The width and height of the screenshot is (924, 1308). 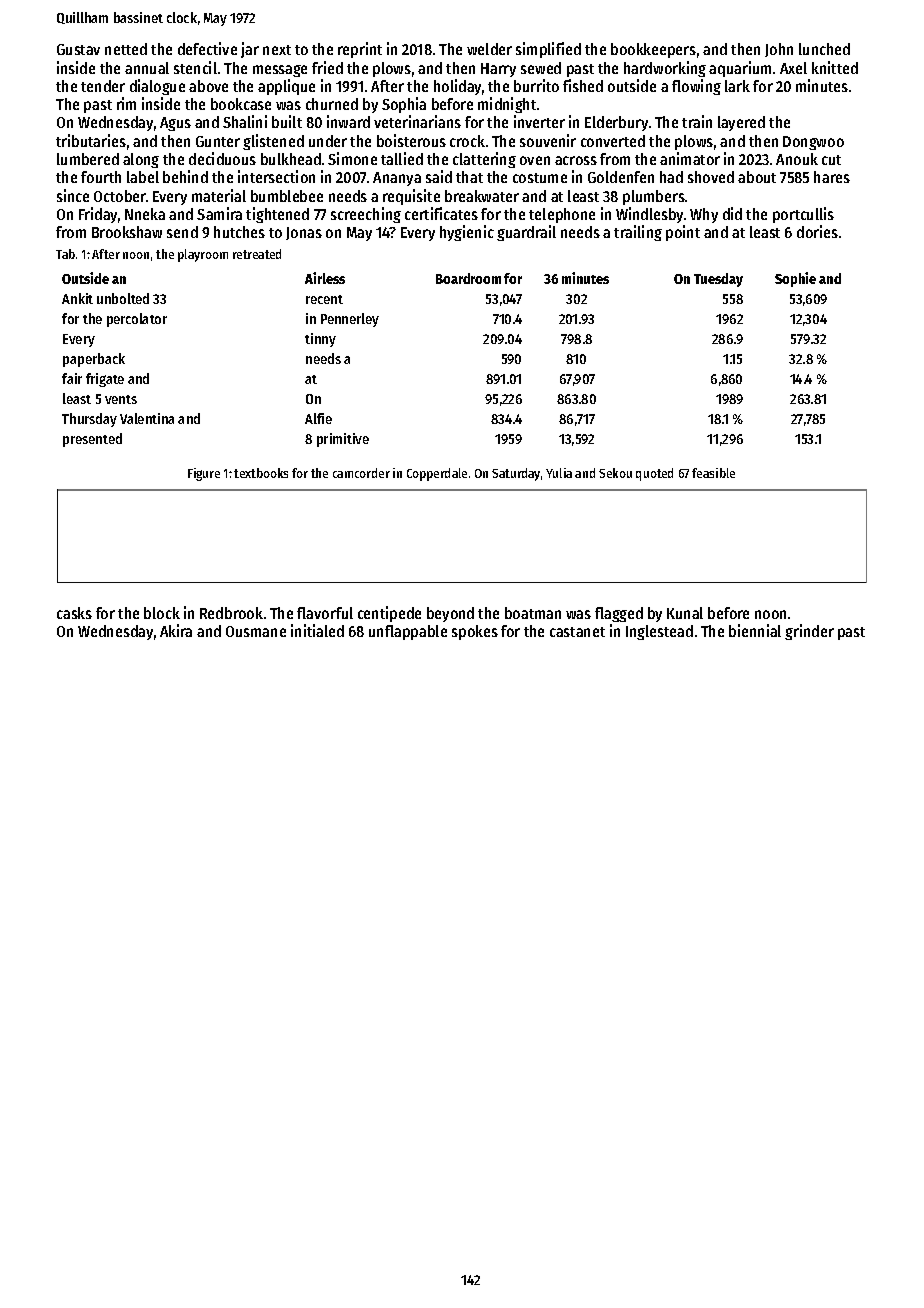 I want to click on sewed, so click(x=541, y=68).
